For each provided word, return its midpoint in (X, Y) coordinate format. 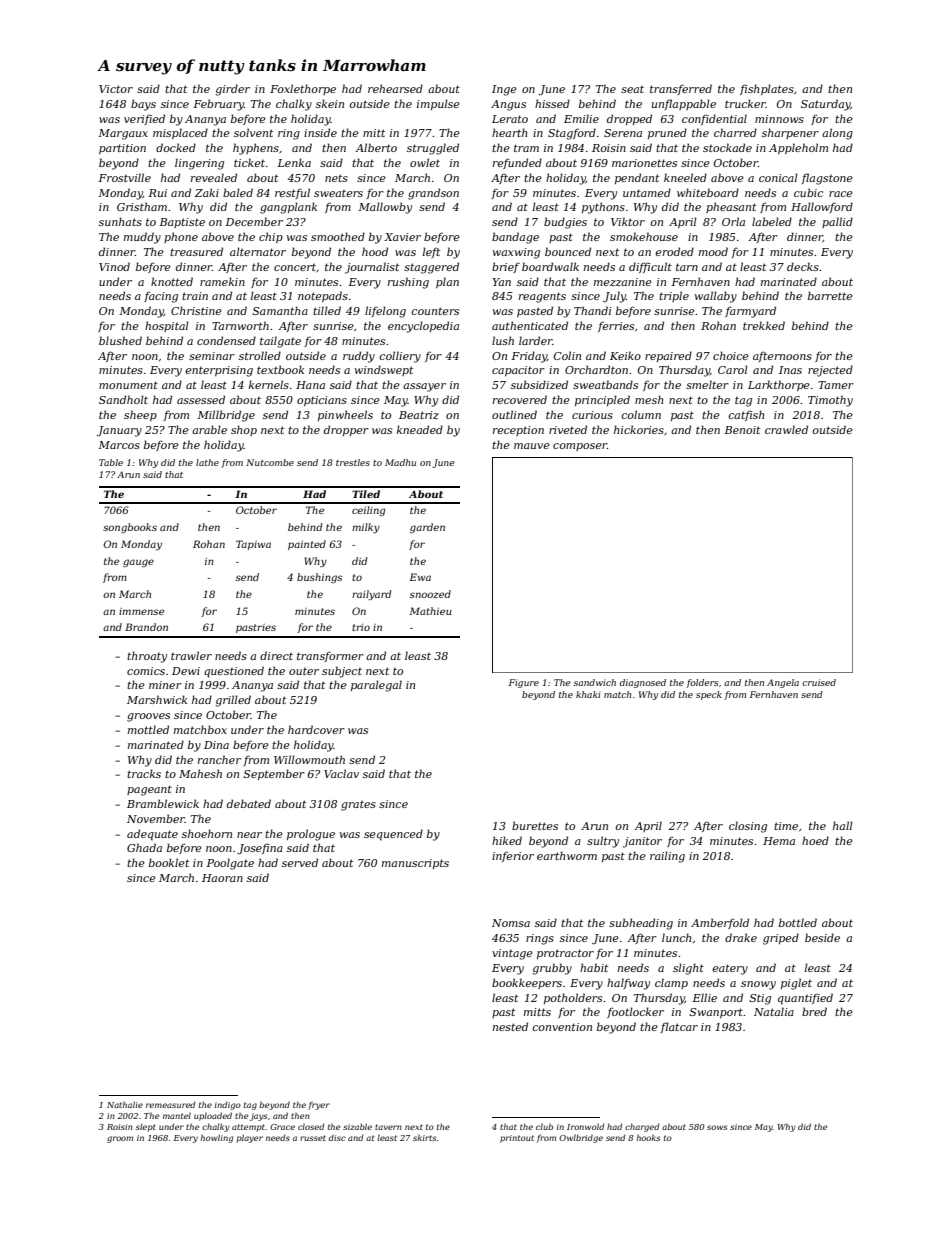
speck (709, 695)
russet (313, 1138)
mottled (148, 729)
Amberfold (720, 923)
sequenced (393, 835)
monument (128, 385)
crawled (786, 429)
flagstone (827, 179)
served (300, 862)
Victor (116, 89)
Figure (524, 683)
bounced (568, 251)
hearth (509, 132)
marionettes (644, 163)
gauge (138, 563)
